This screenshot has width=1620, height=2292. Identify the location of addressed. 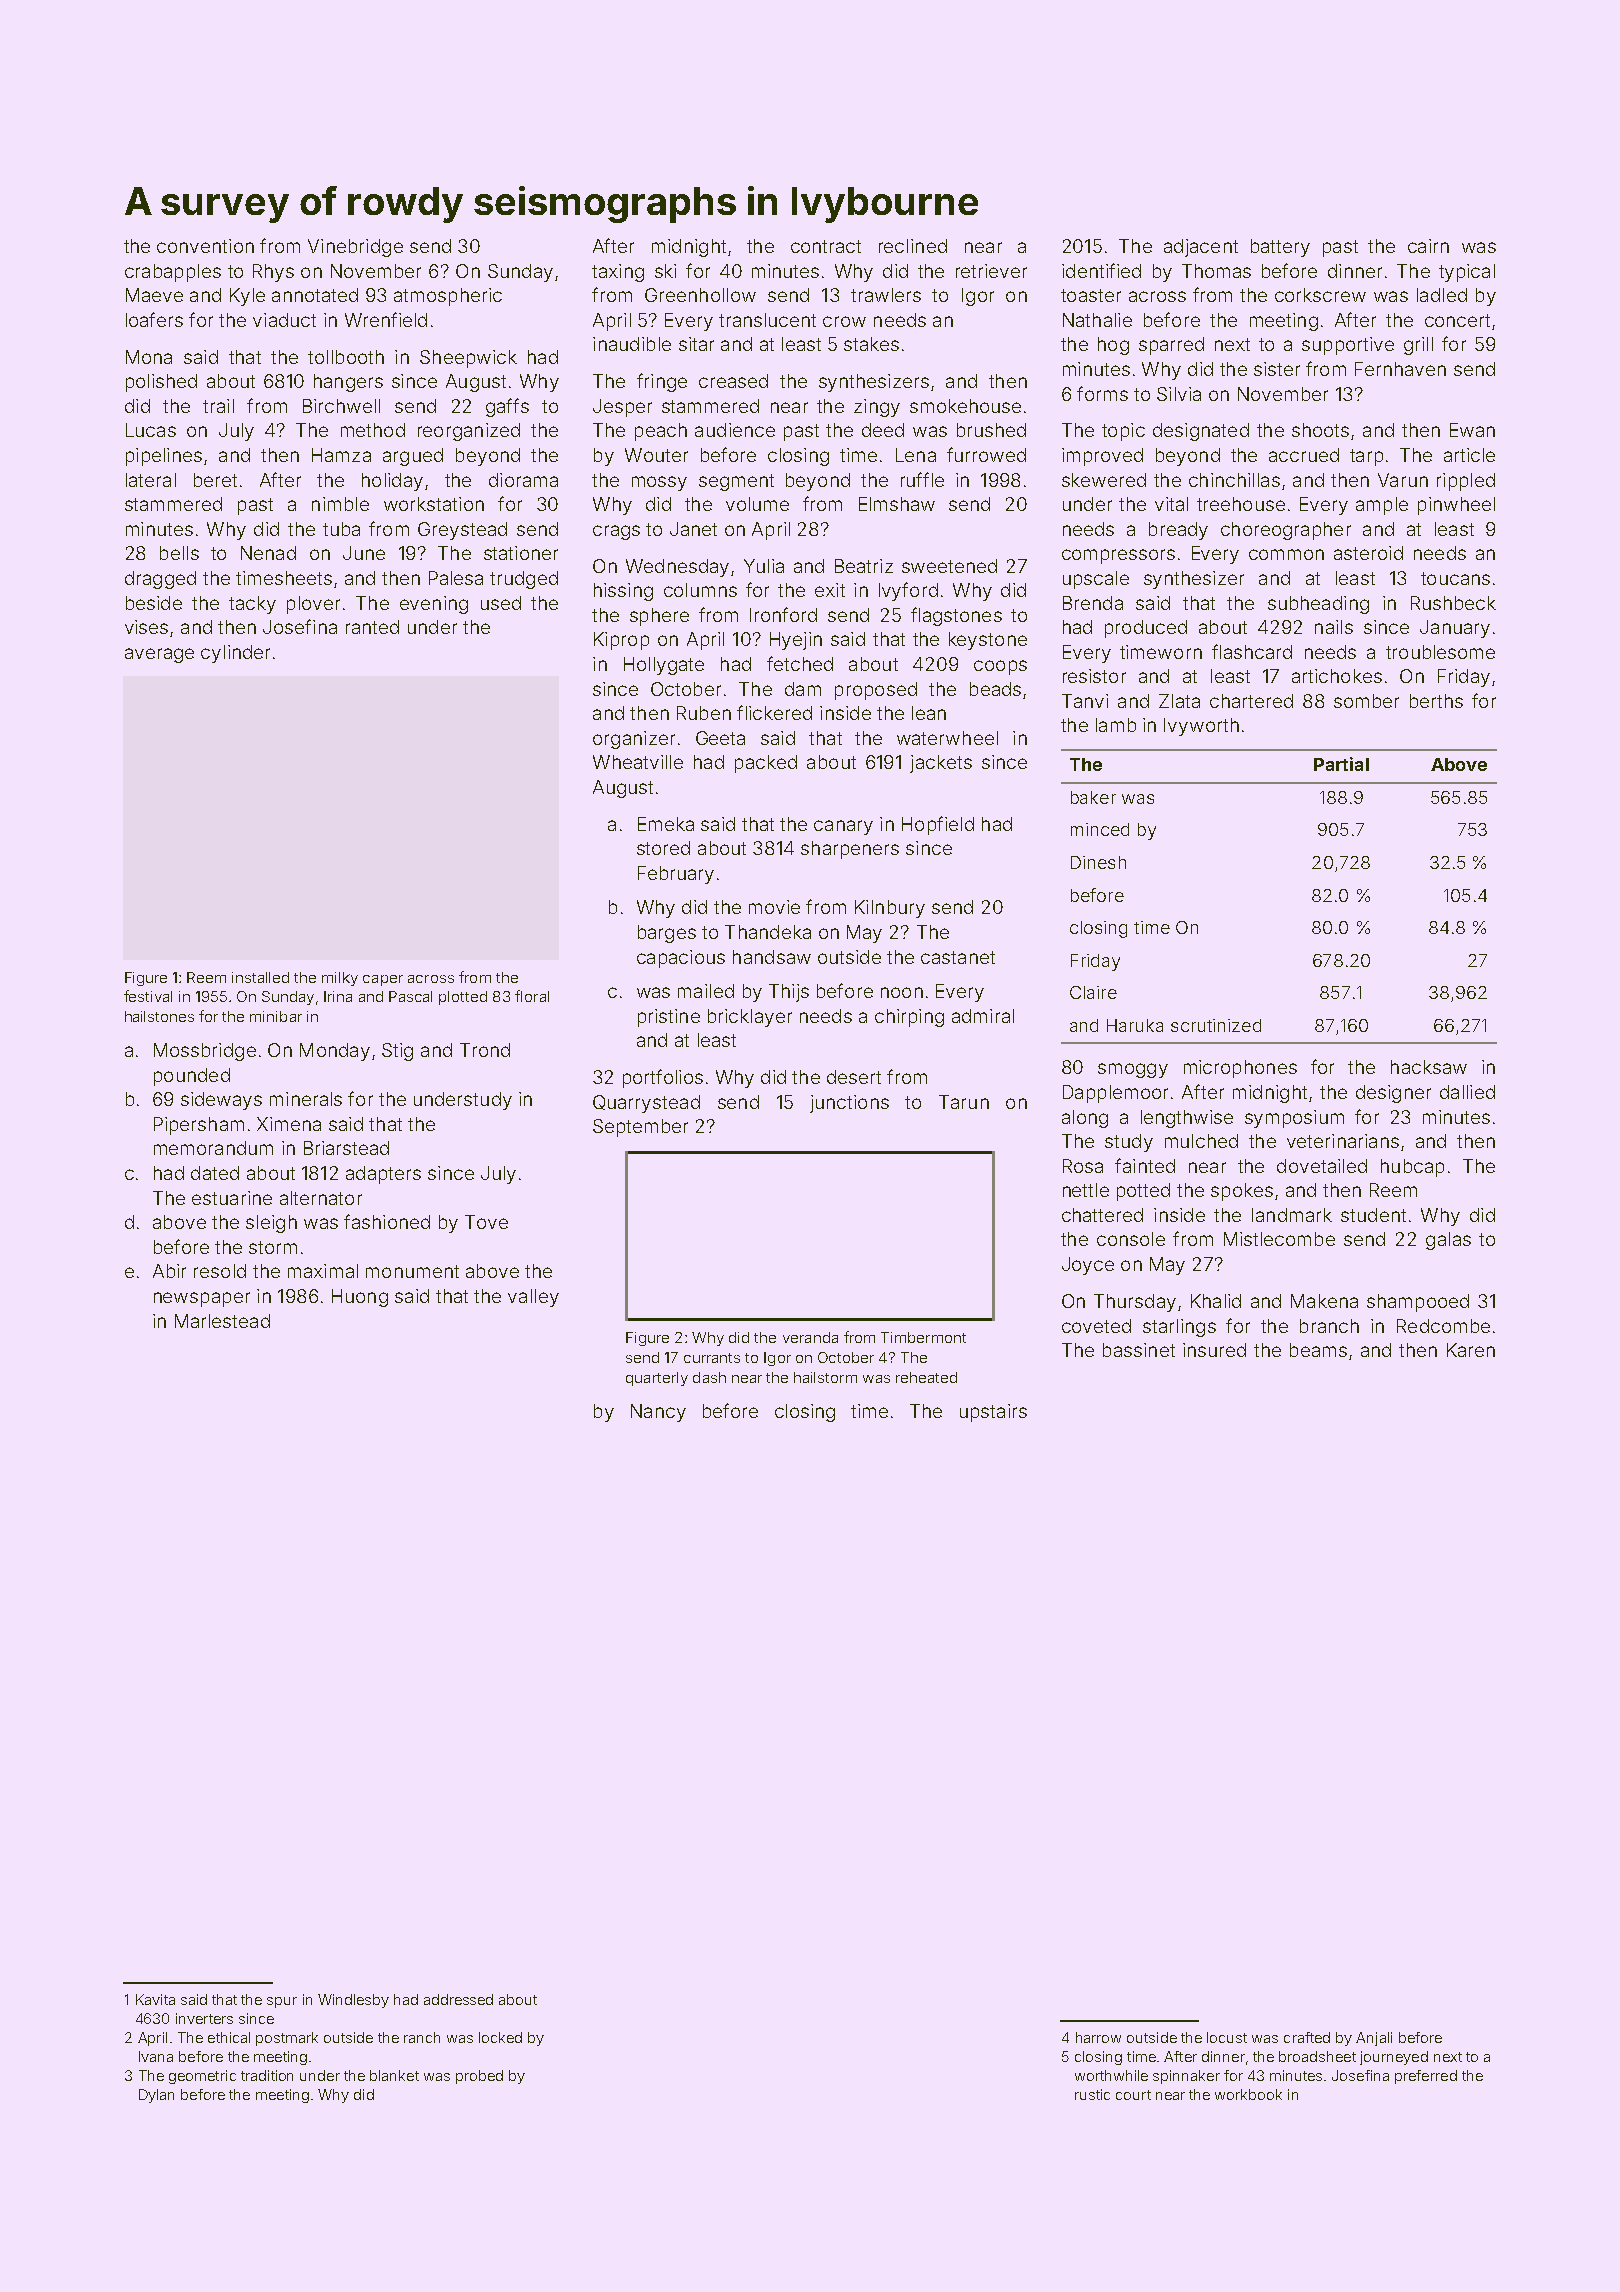
(458, 1999).
